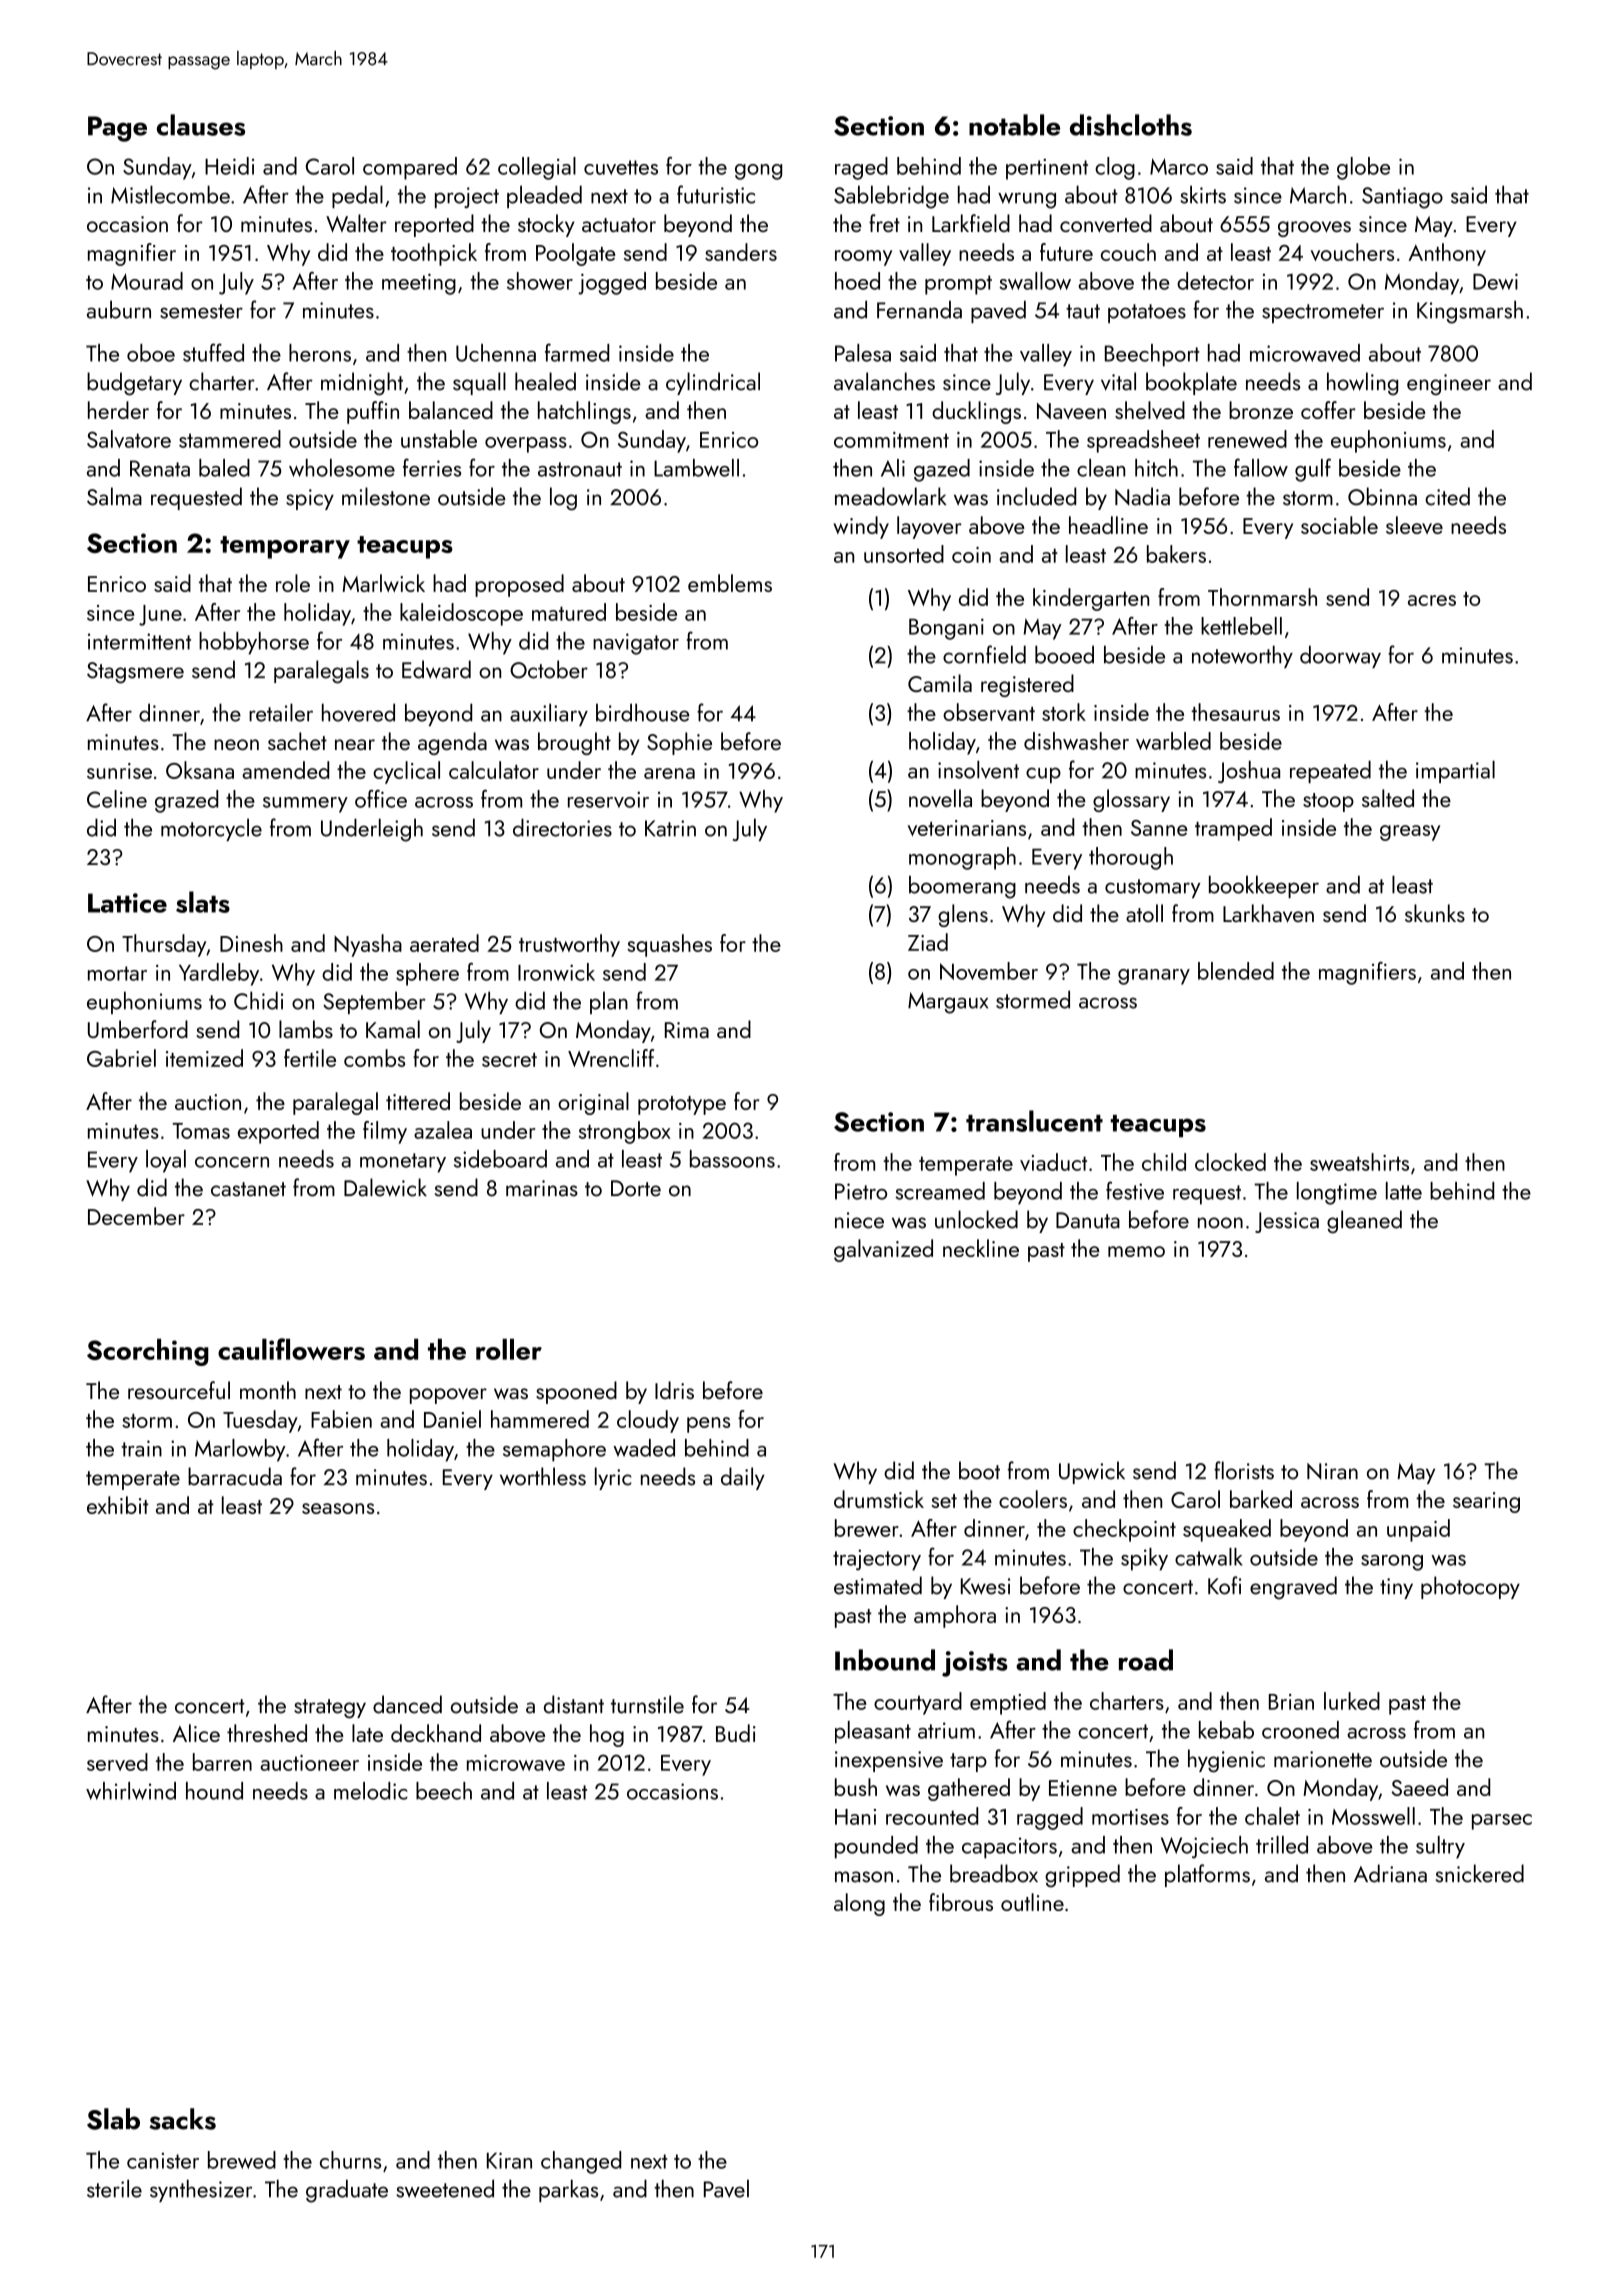 The height and width of the screenshot is (2292, 1620). Describe the element at coordinates (1404, 1191) in the screenshot. I see `latte` at that location.
